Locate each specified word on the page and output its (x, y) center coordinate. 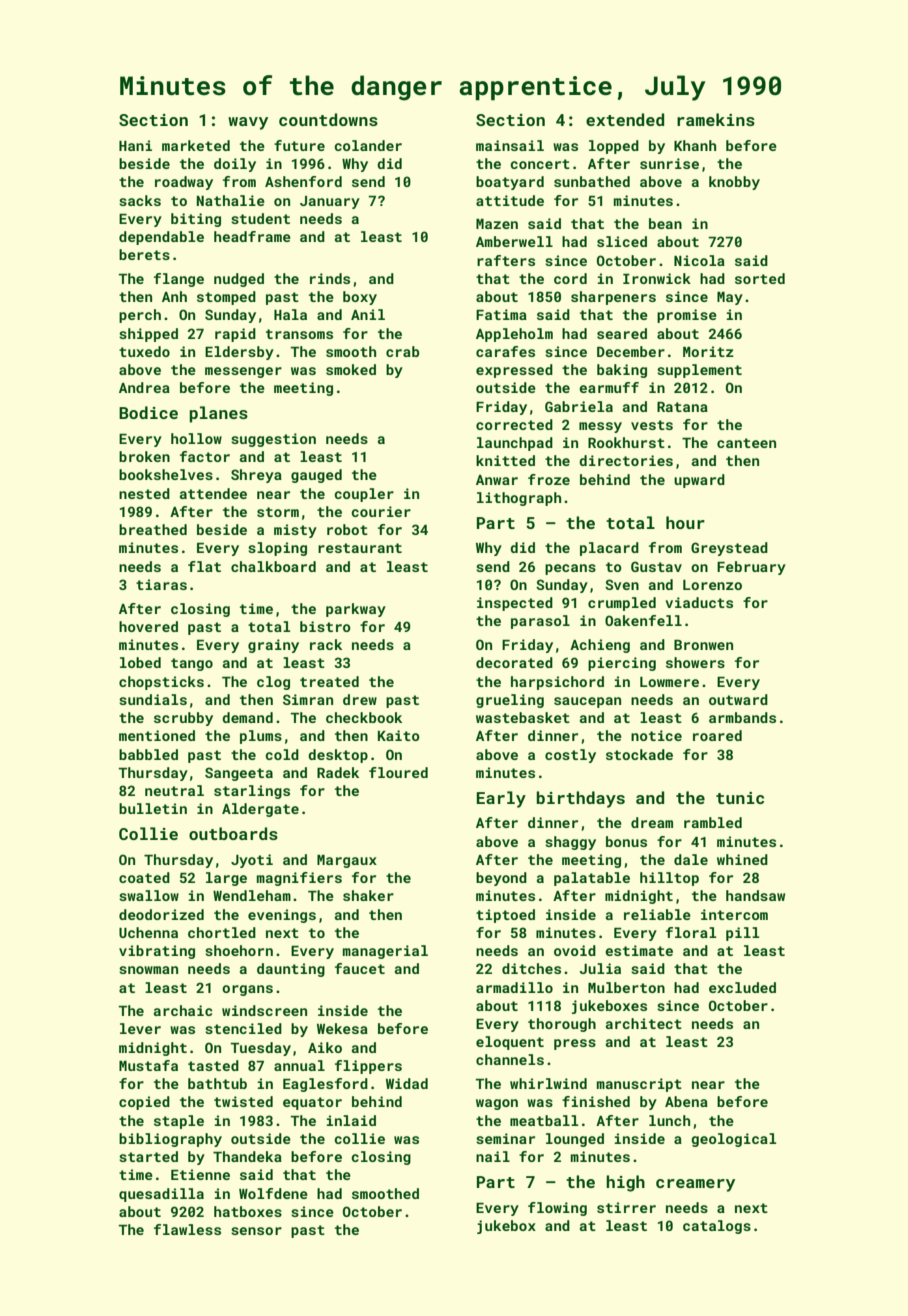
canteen (746, 443)
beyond (501, 879)
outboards (233, 833)
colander (368, 145)
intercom (734, 914)
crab (402, 351)
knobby (734, 183)
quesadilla (161, 1195)
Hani (135, 145)
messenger (243, 372)
